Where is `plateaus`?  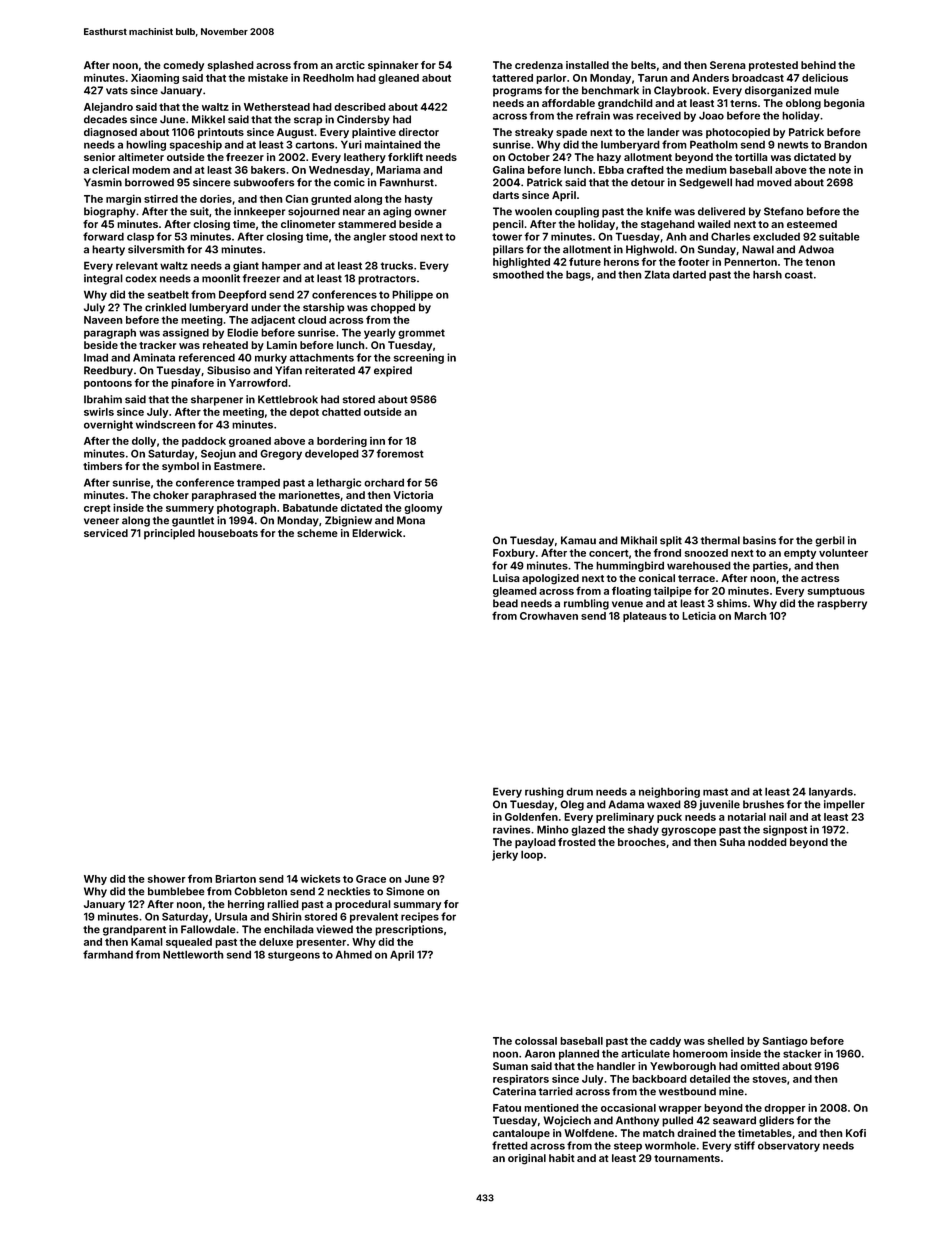 plateaus is located at coordinates (645, 617).
